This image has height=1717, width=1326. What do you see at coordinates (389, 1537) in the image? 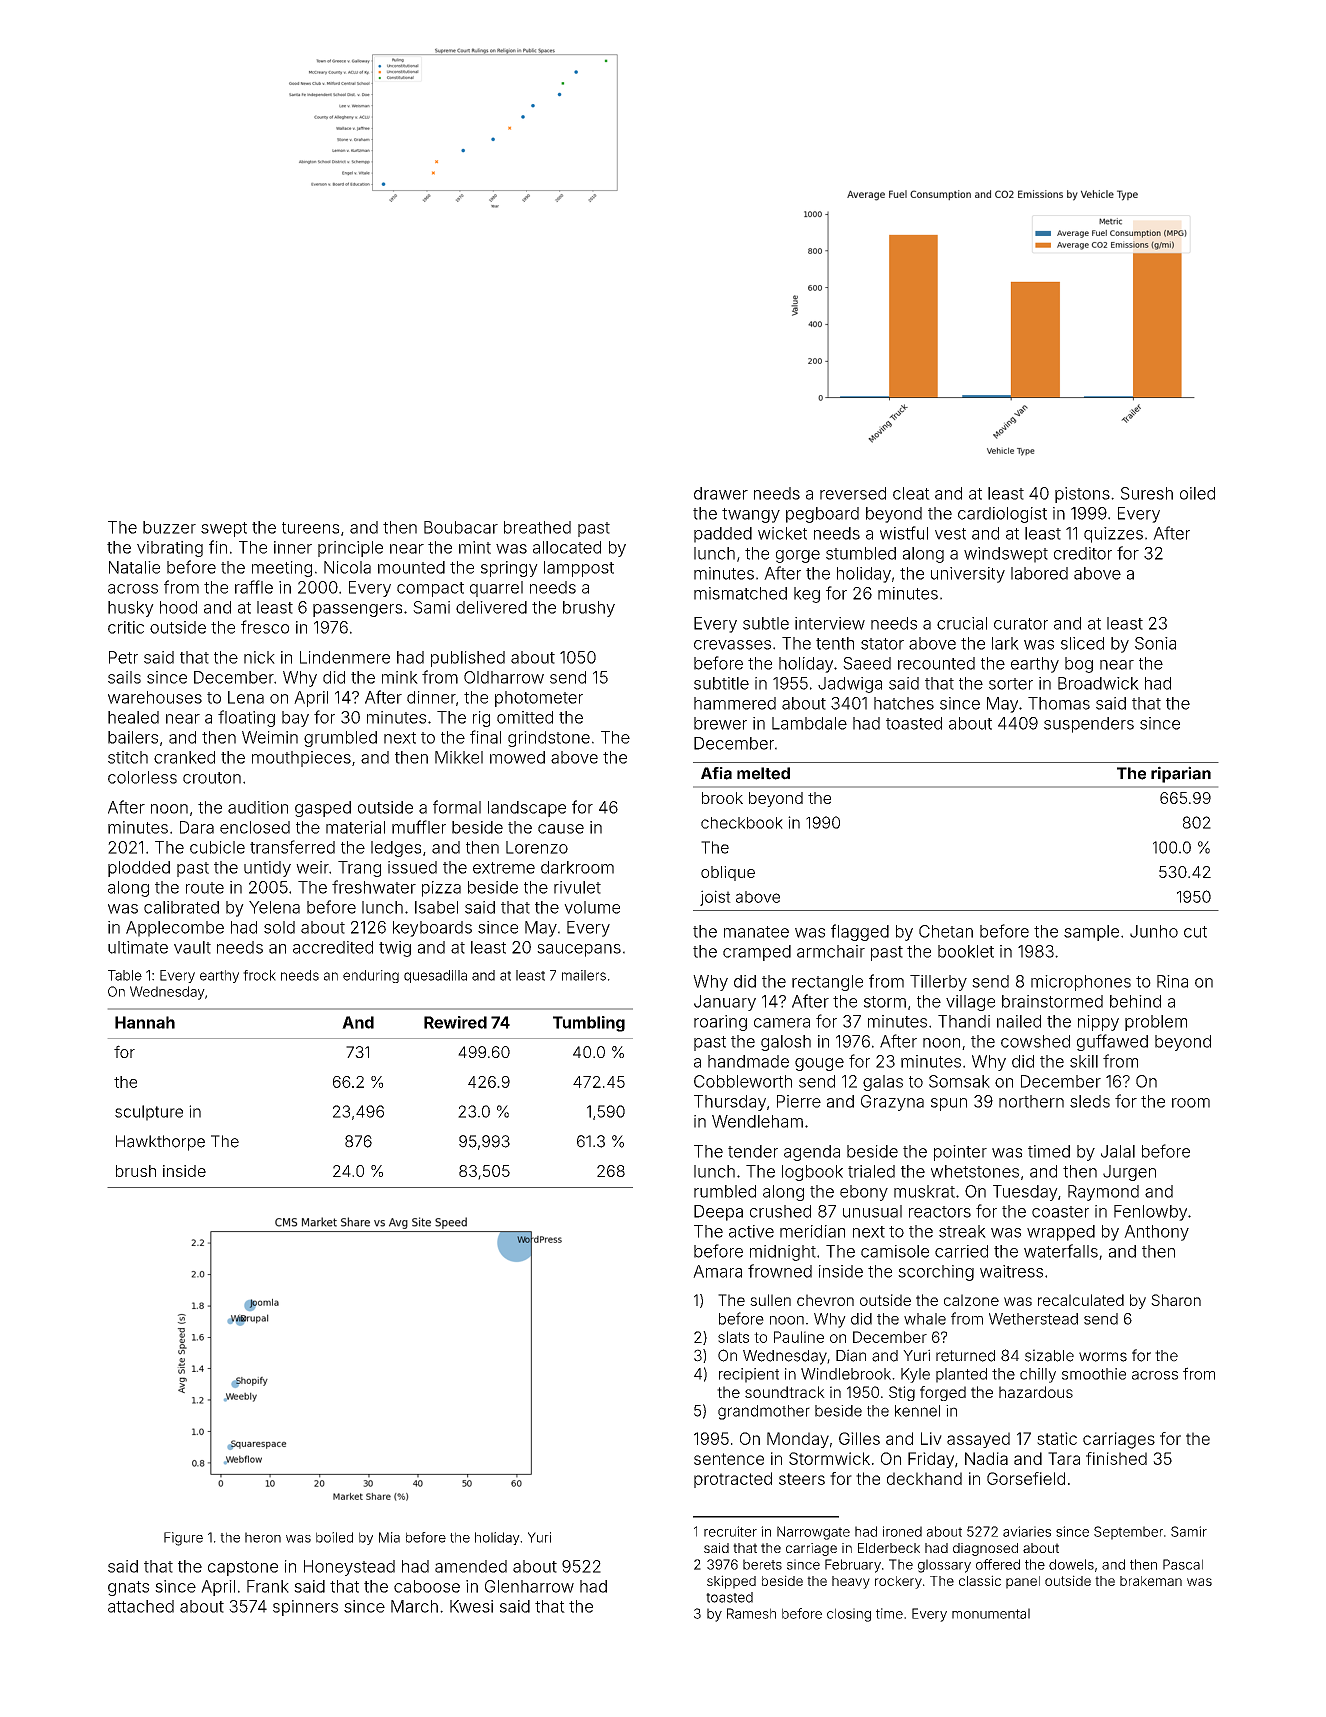
I see `Mia` at bounding box center [389, 1537].
